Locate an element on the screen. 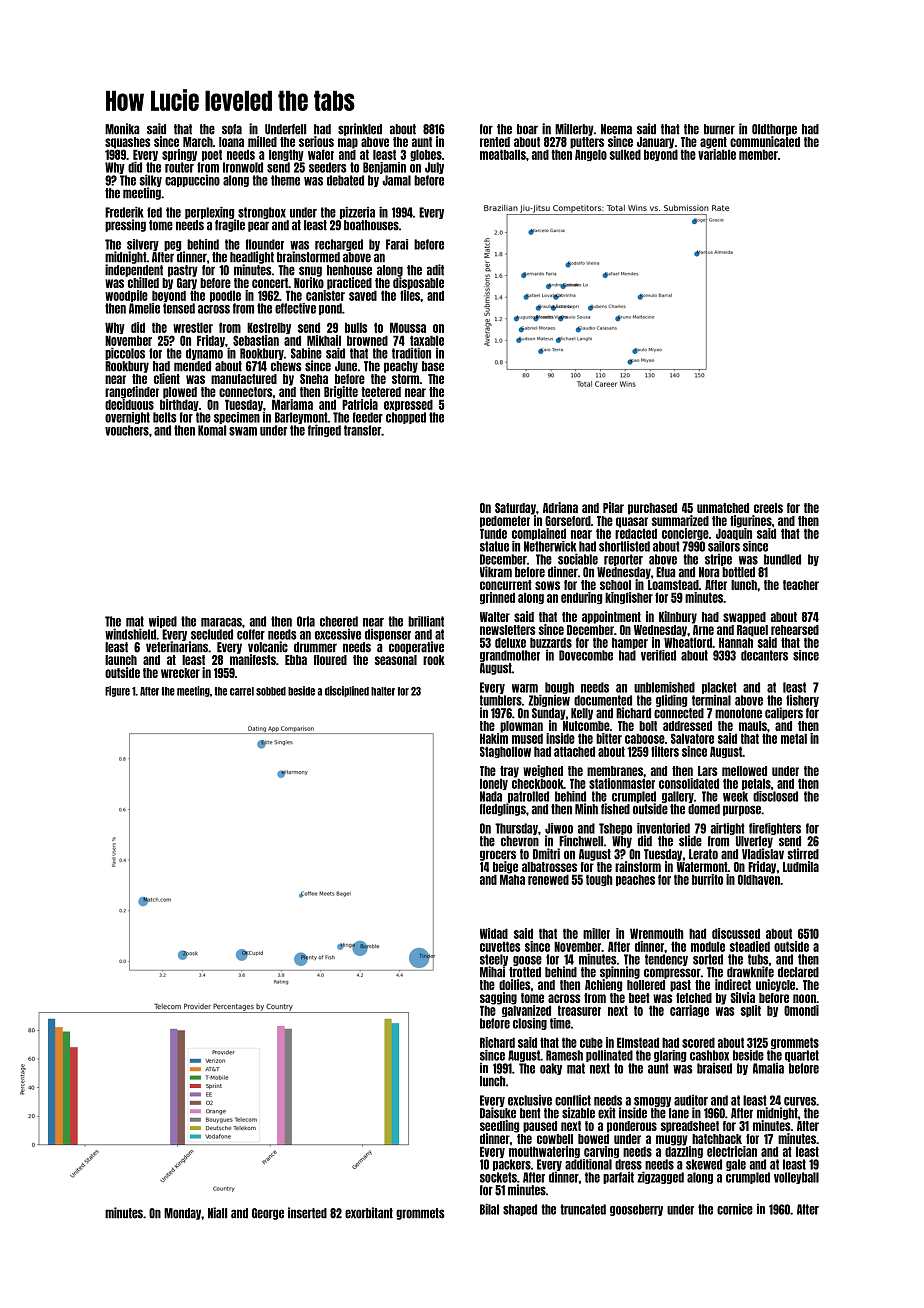  Frederik is located at coordinates (124, 212).
